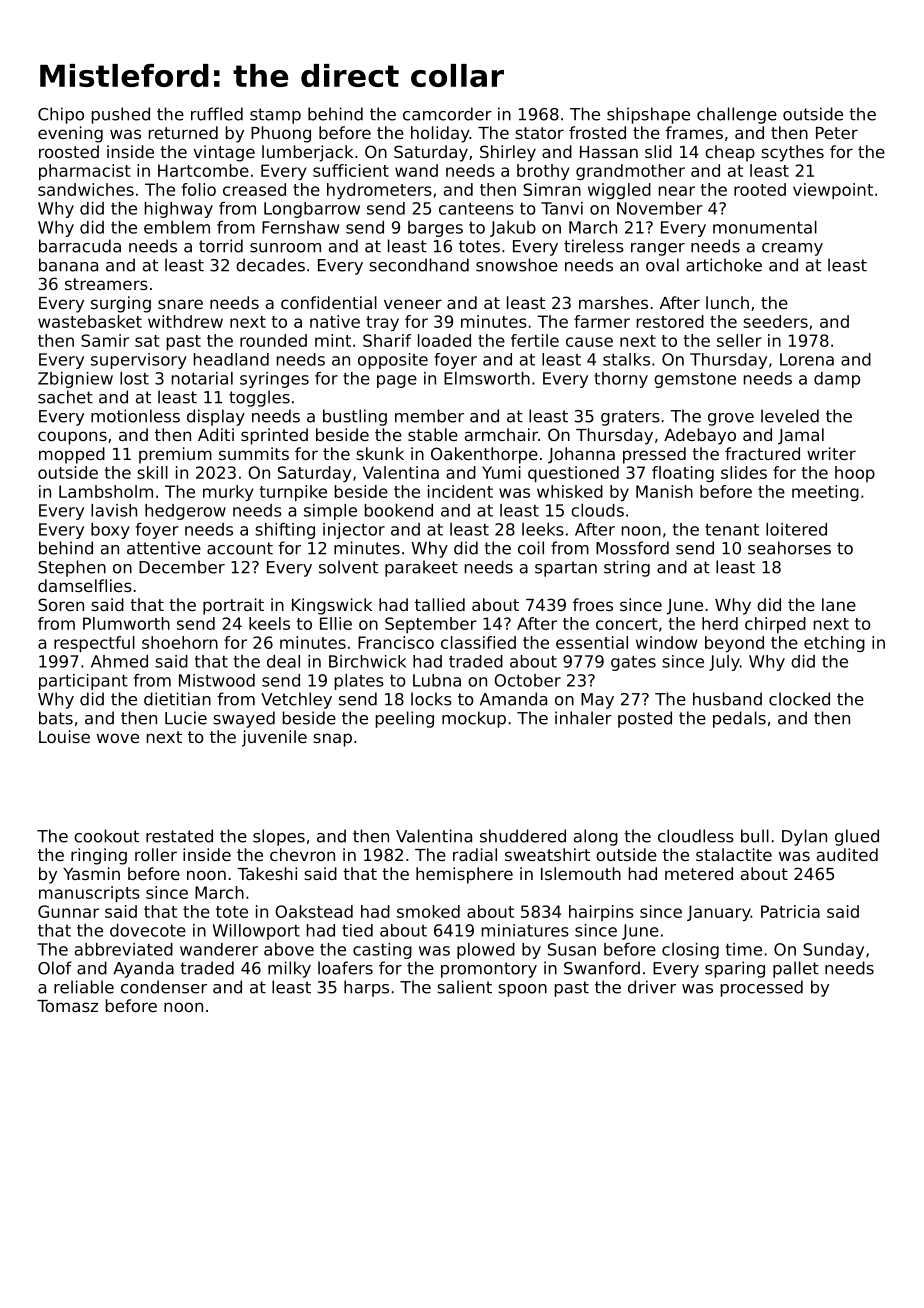 The width and height of the image is (924, 1308). I want to click on motionless, so click(135, 416).
